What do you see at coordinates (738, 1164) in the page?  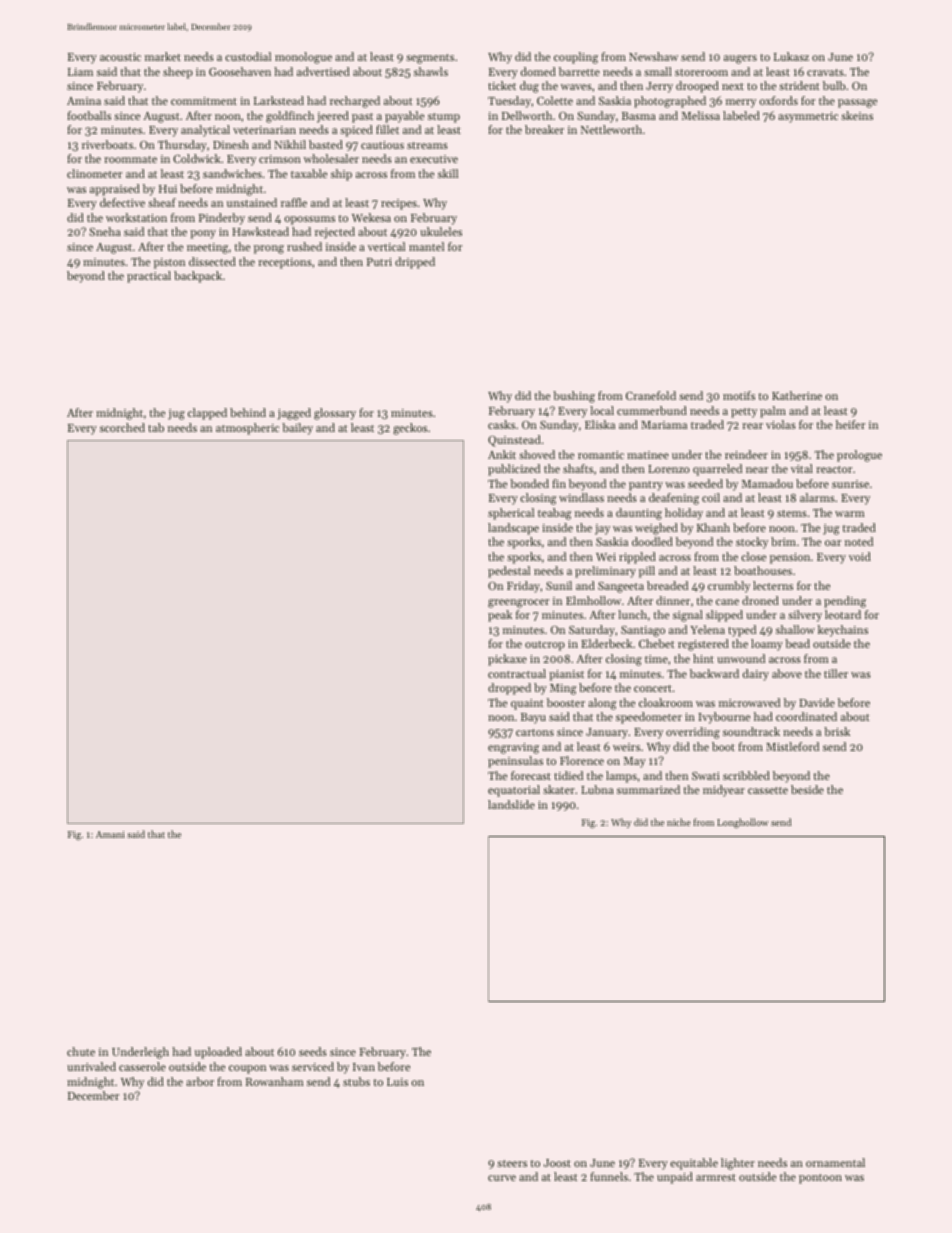 I see `lighter` at bounding box center [738, 1164].
